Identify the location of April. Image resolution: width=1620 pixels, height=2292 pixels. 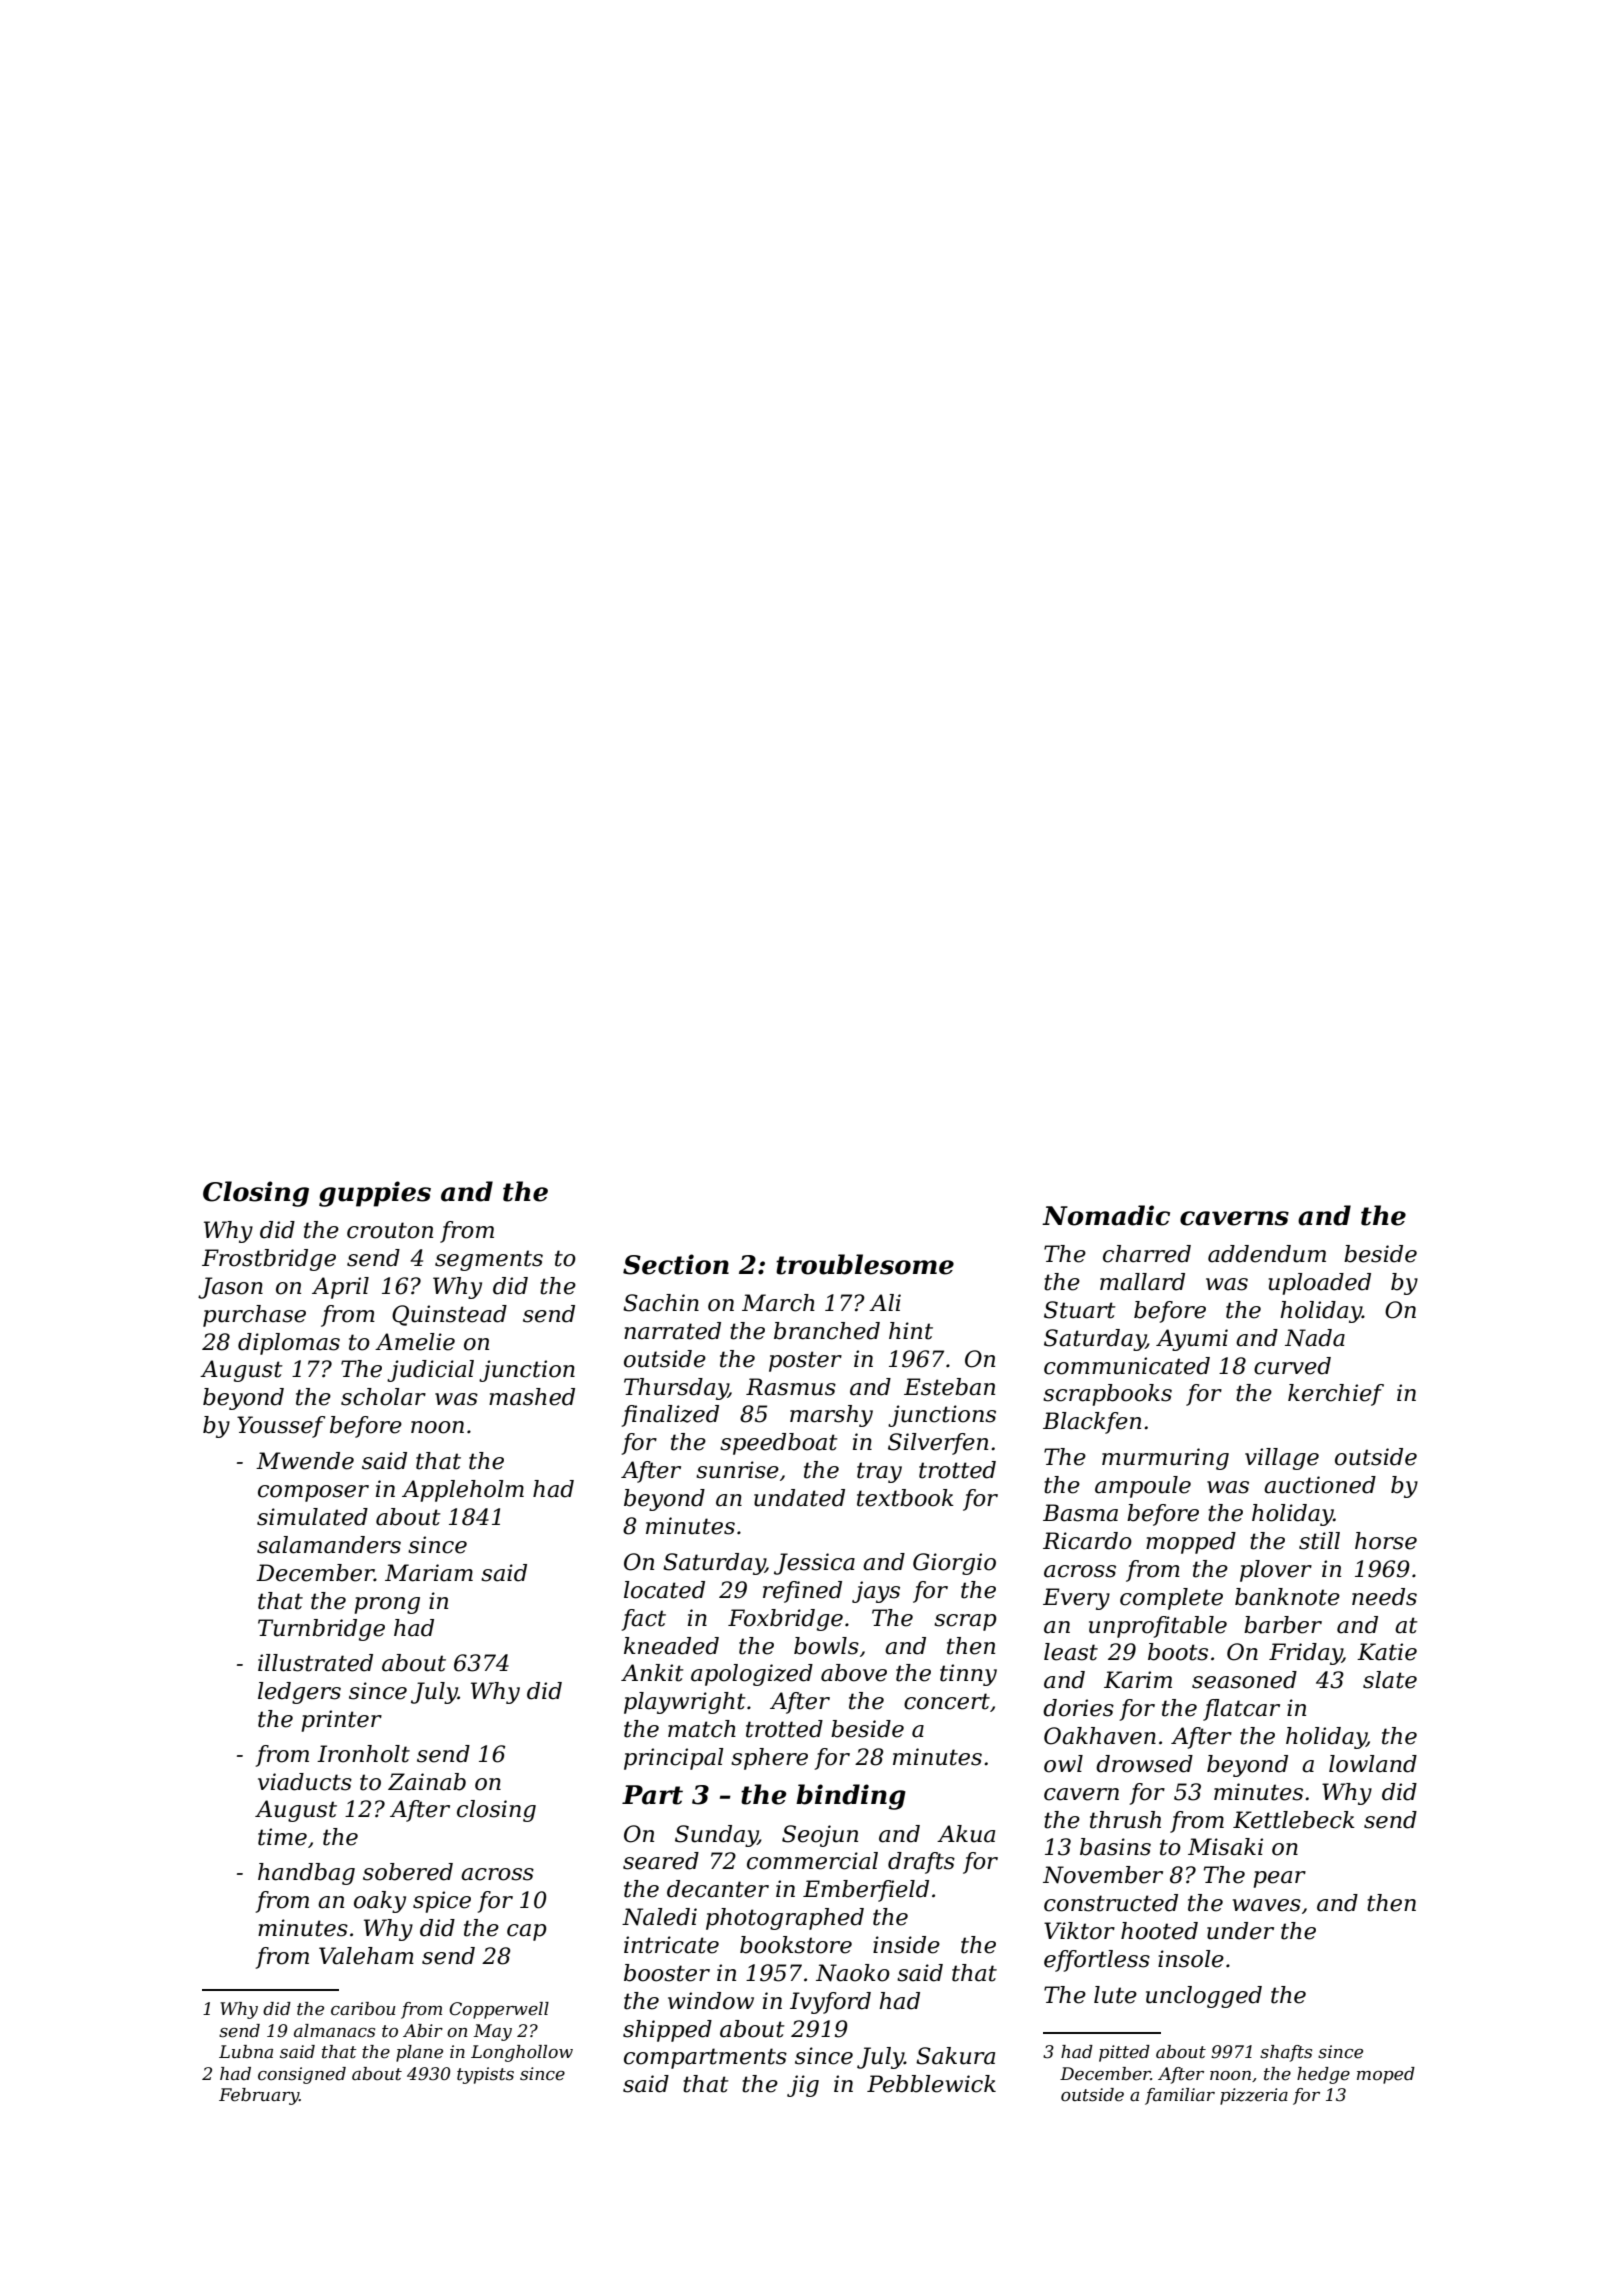
(340, 1288).
